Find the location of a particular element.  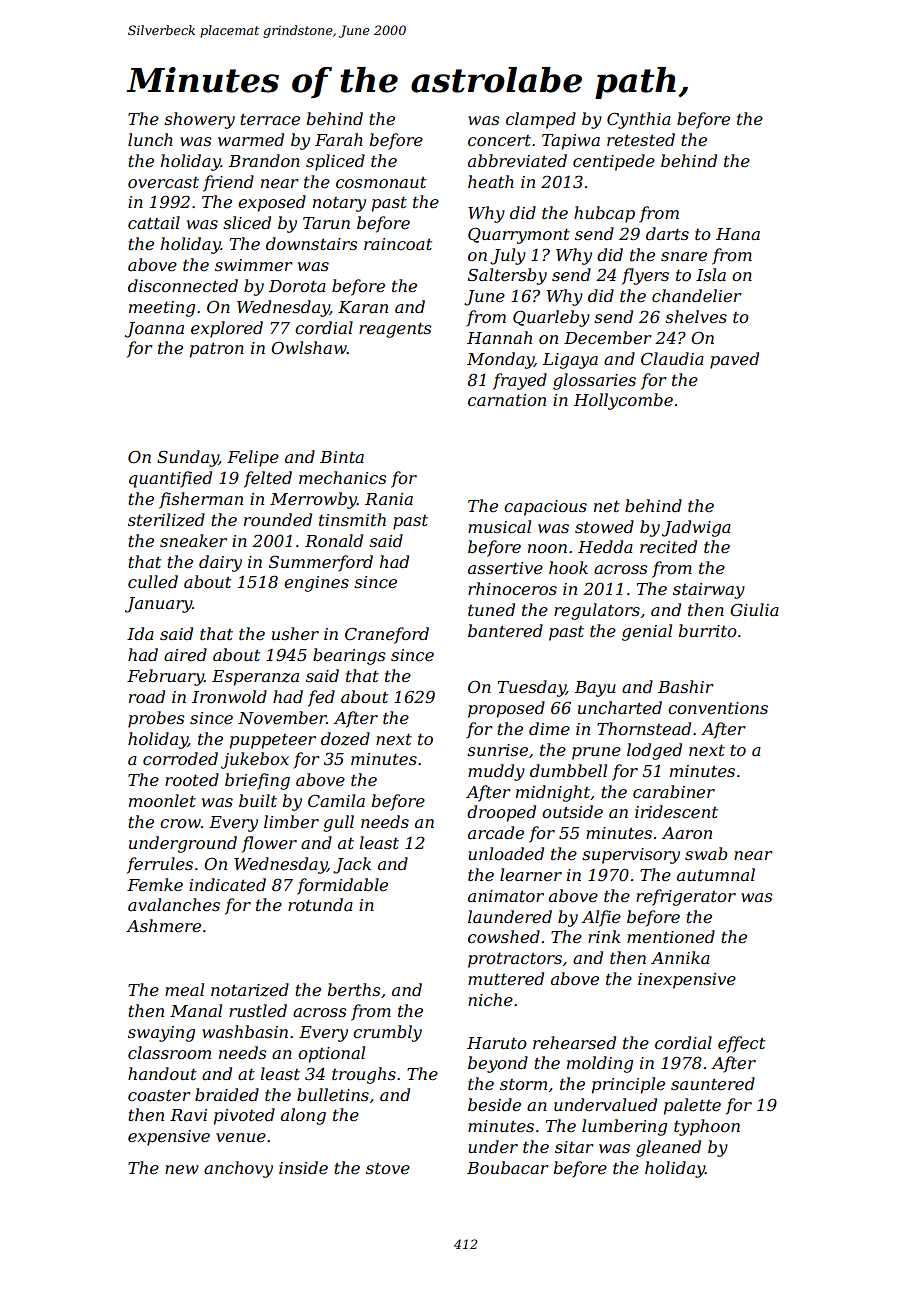

Farah is located at coordinates (339, 139).
